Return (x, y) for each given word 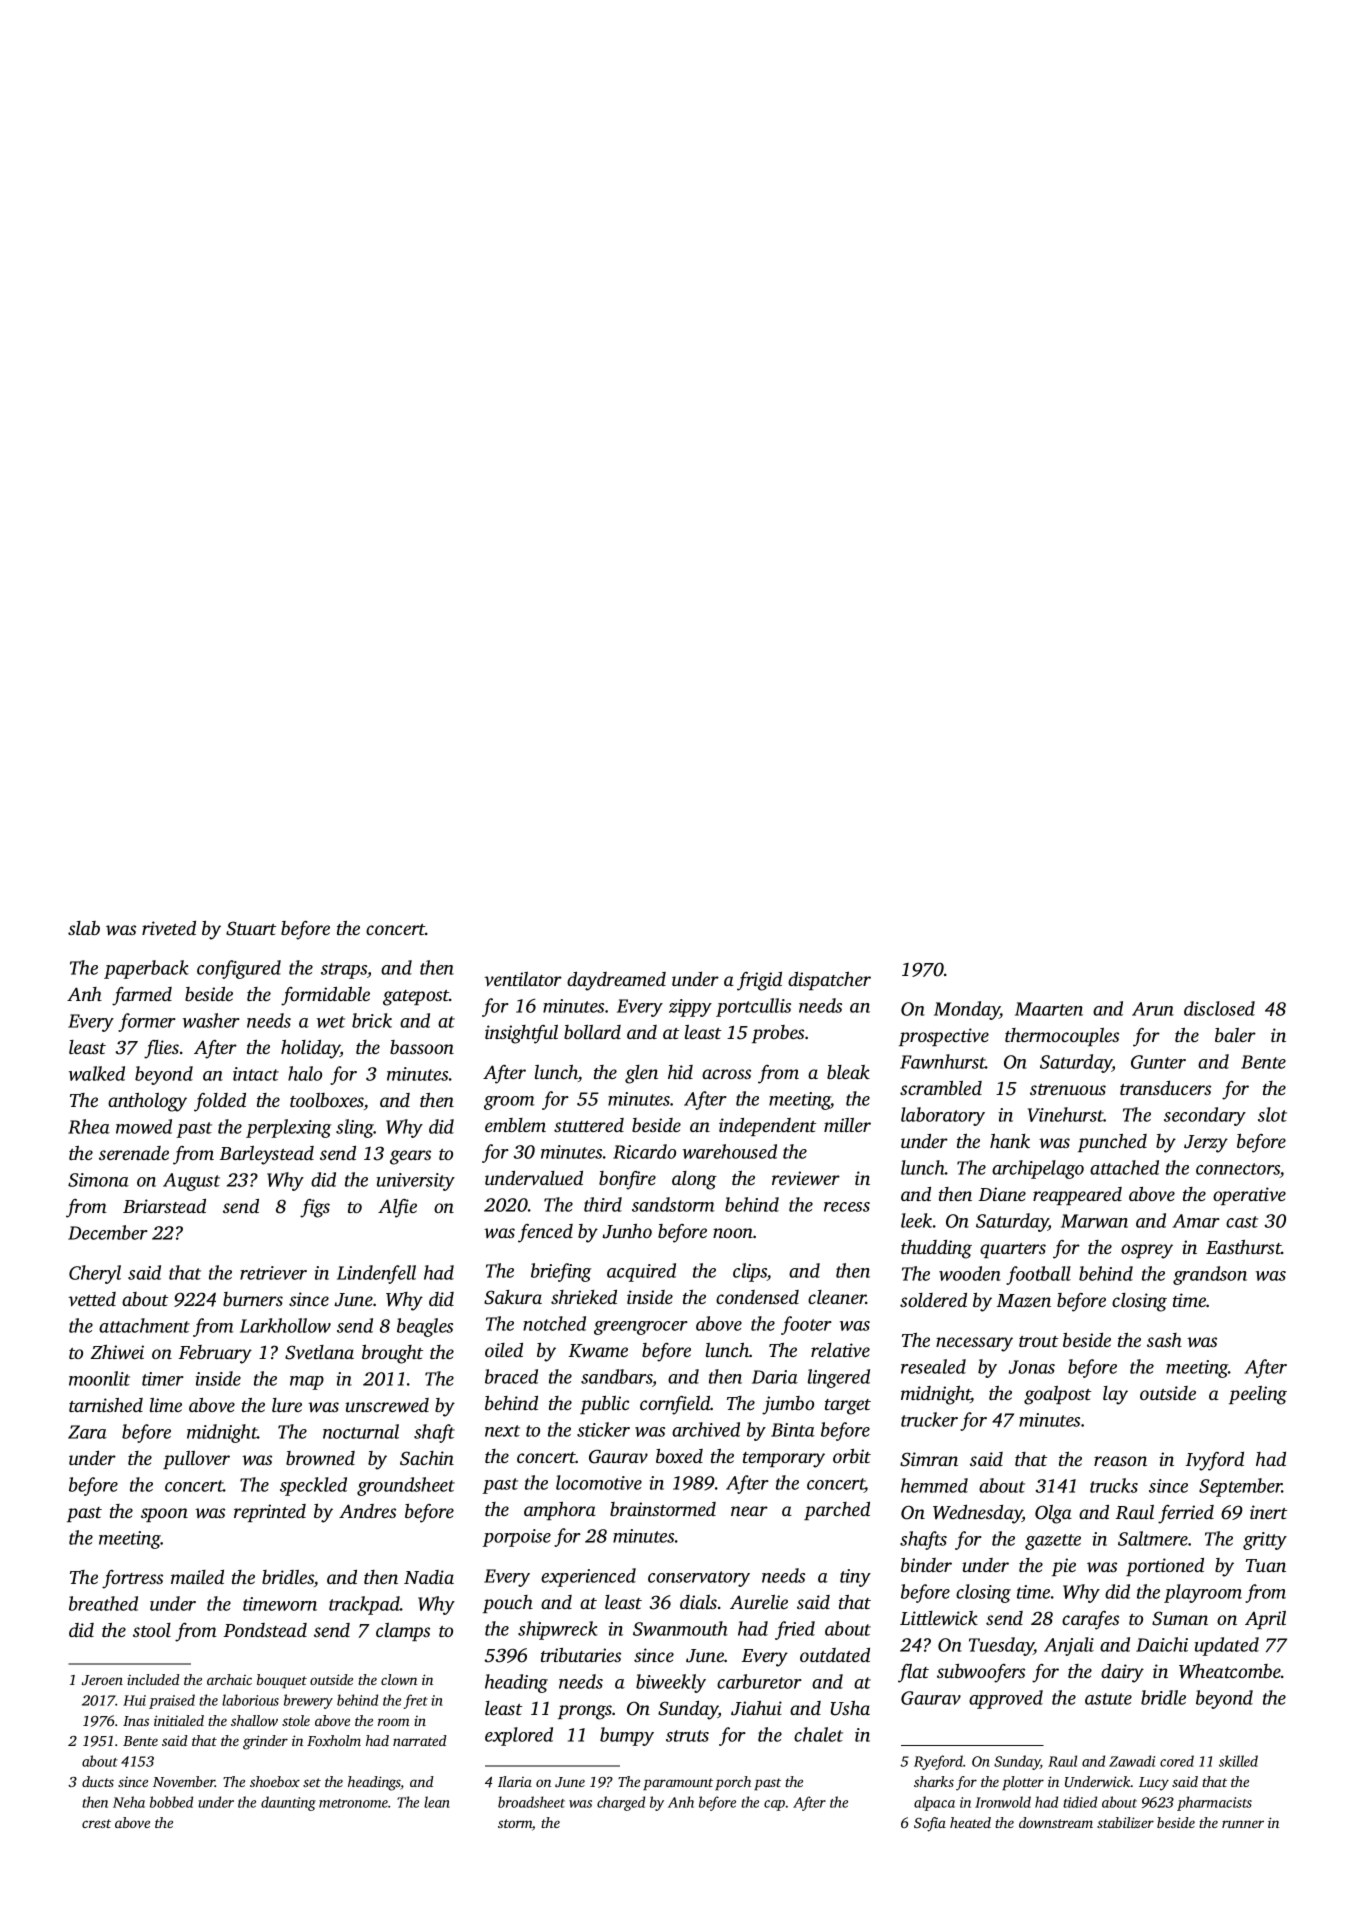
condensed (757, 1297)
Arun (1153, 1009)
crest (96, 1823)
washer (211, 1020)
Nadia (429, 1577)
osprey (1147, 1251)
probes (778, 1034)
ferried (1186, 1514)
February (215, 1354)
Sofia (930, 1824)
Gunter (1158, 1062)
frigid (759, 981)
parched (837, 1511)
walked (97, 1073)
